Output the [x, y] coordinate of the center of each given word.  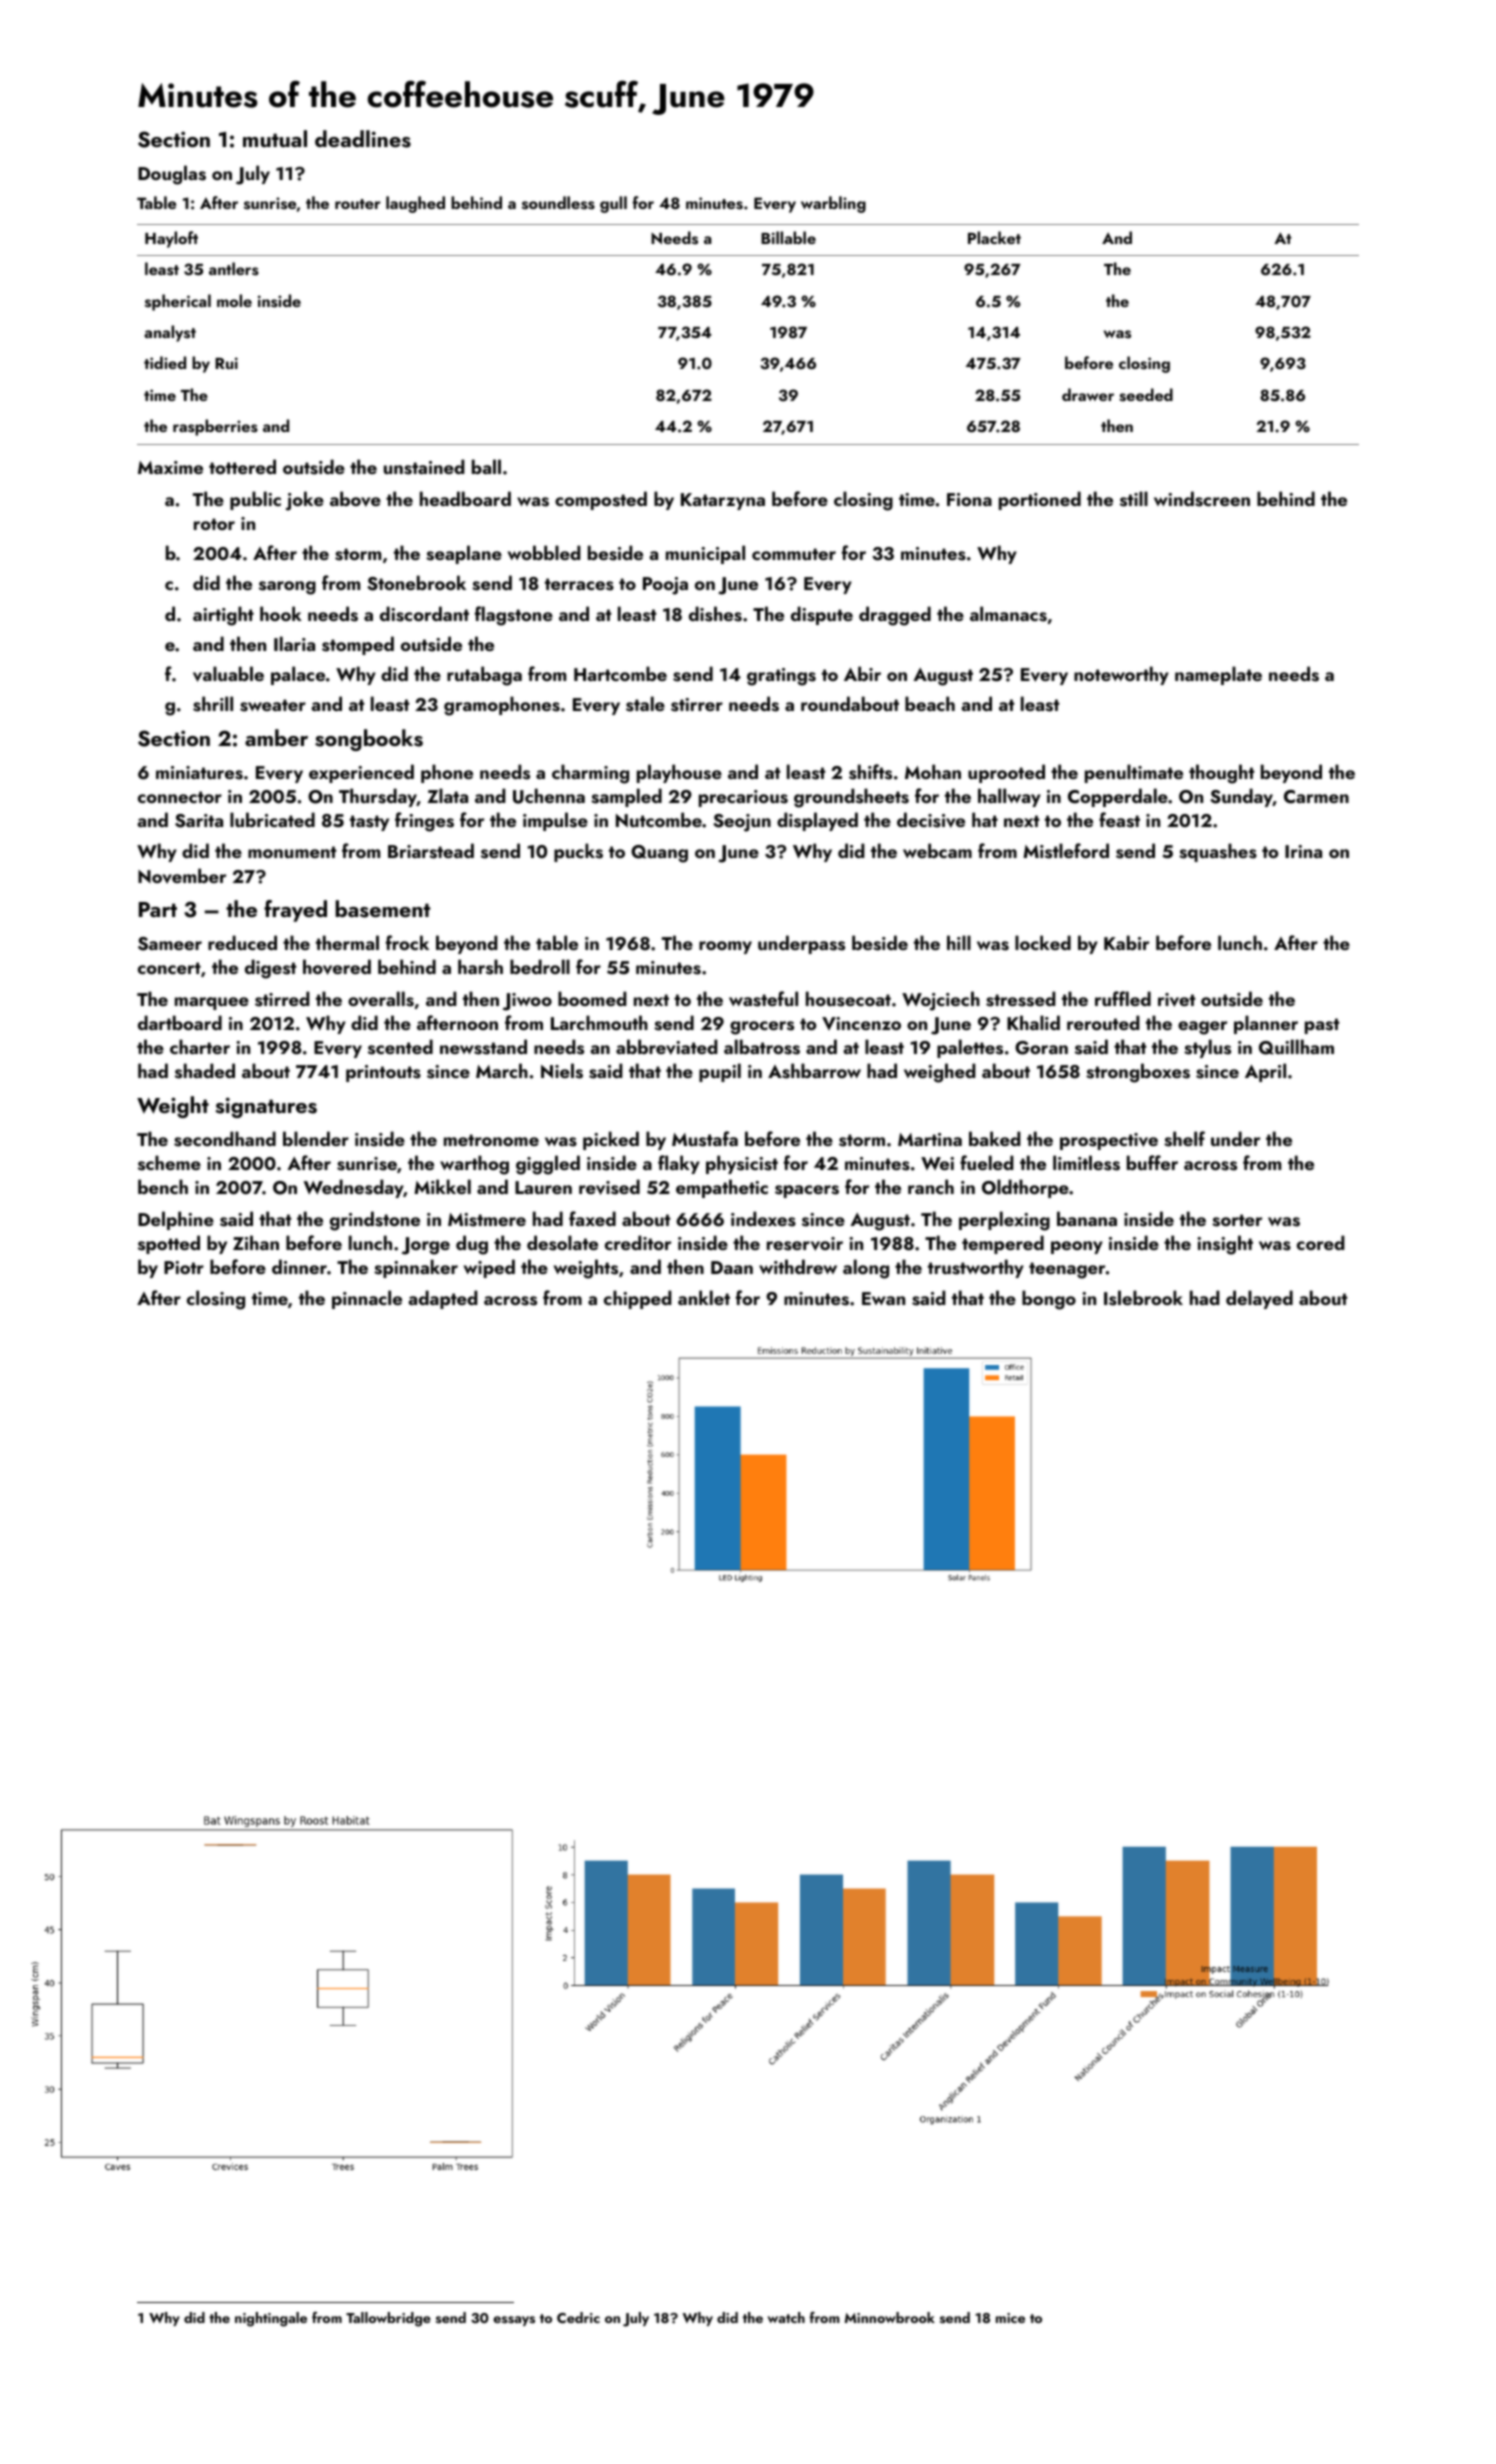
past [1322, 1026]
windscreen [1202, 499]
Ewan [883, 1298]
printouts [383, 1073]
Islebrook [1143, 1298]
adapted [443, 1299]
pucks [578, 852]
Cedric [578, 2317]
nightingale [271, 2319]
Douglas [172, 175]
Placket [994, 237]
